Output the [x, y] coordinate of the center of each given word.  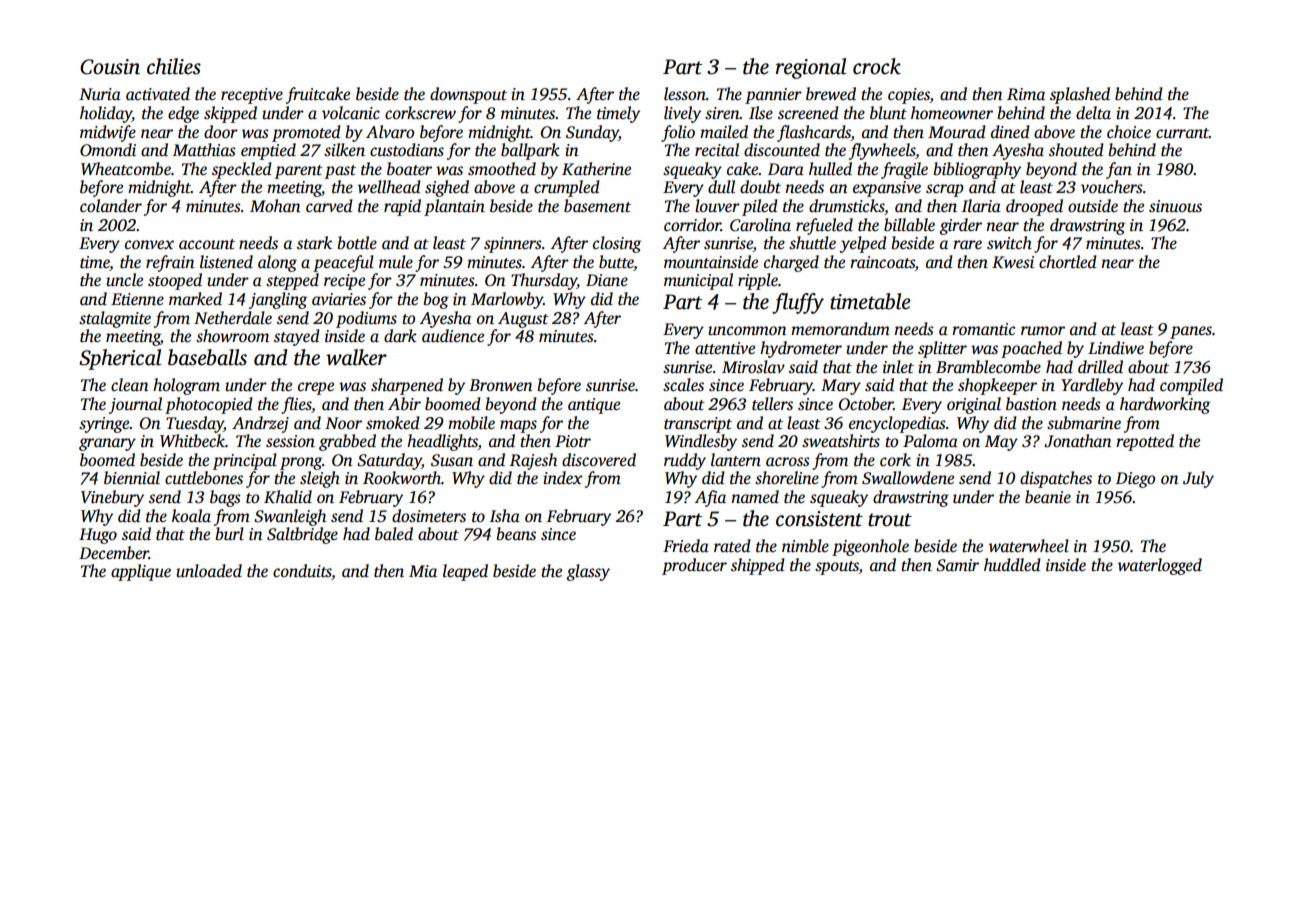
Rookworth [402, 478]
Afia [710, 498]
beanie [1048, 497]
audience [453, 336]
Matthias [204, 150]
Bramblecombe [988, 367]
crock [877, 66]
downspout [468, 95]
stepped [292, 281]
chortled [1068, 262]
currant [1182, 133]
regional [811, 68]
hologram [186, 386]
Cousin [110, 67]
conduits [302, 572]
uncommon [747, 331]
